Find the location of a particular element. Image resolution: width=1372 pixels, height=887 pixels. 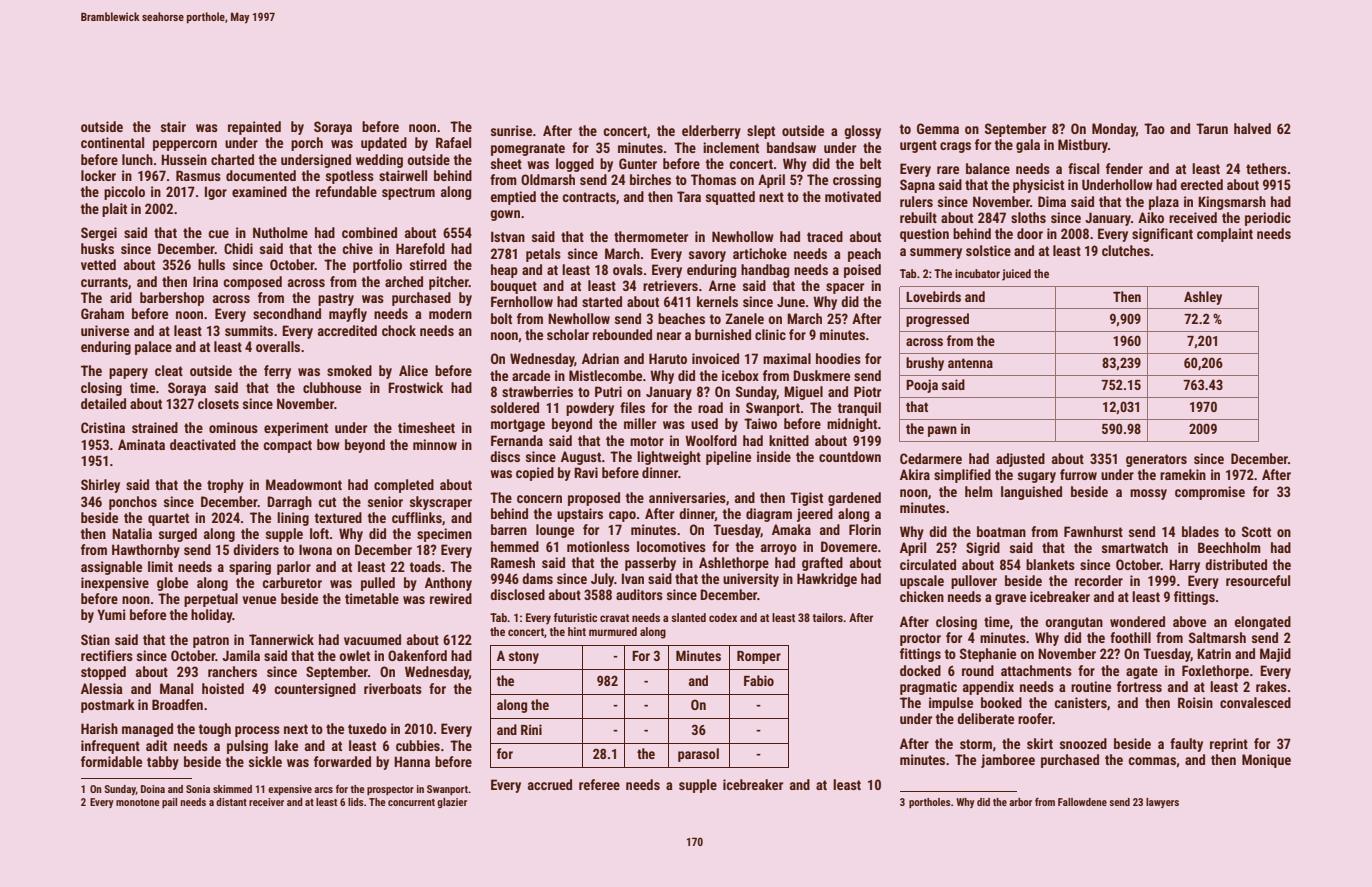

Ivan is located at coordinates (633, 578).
